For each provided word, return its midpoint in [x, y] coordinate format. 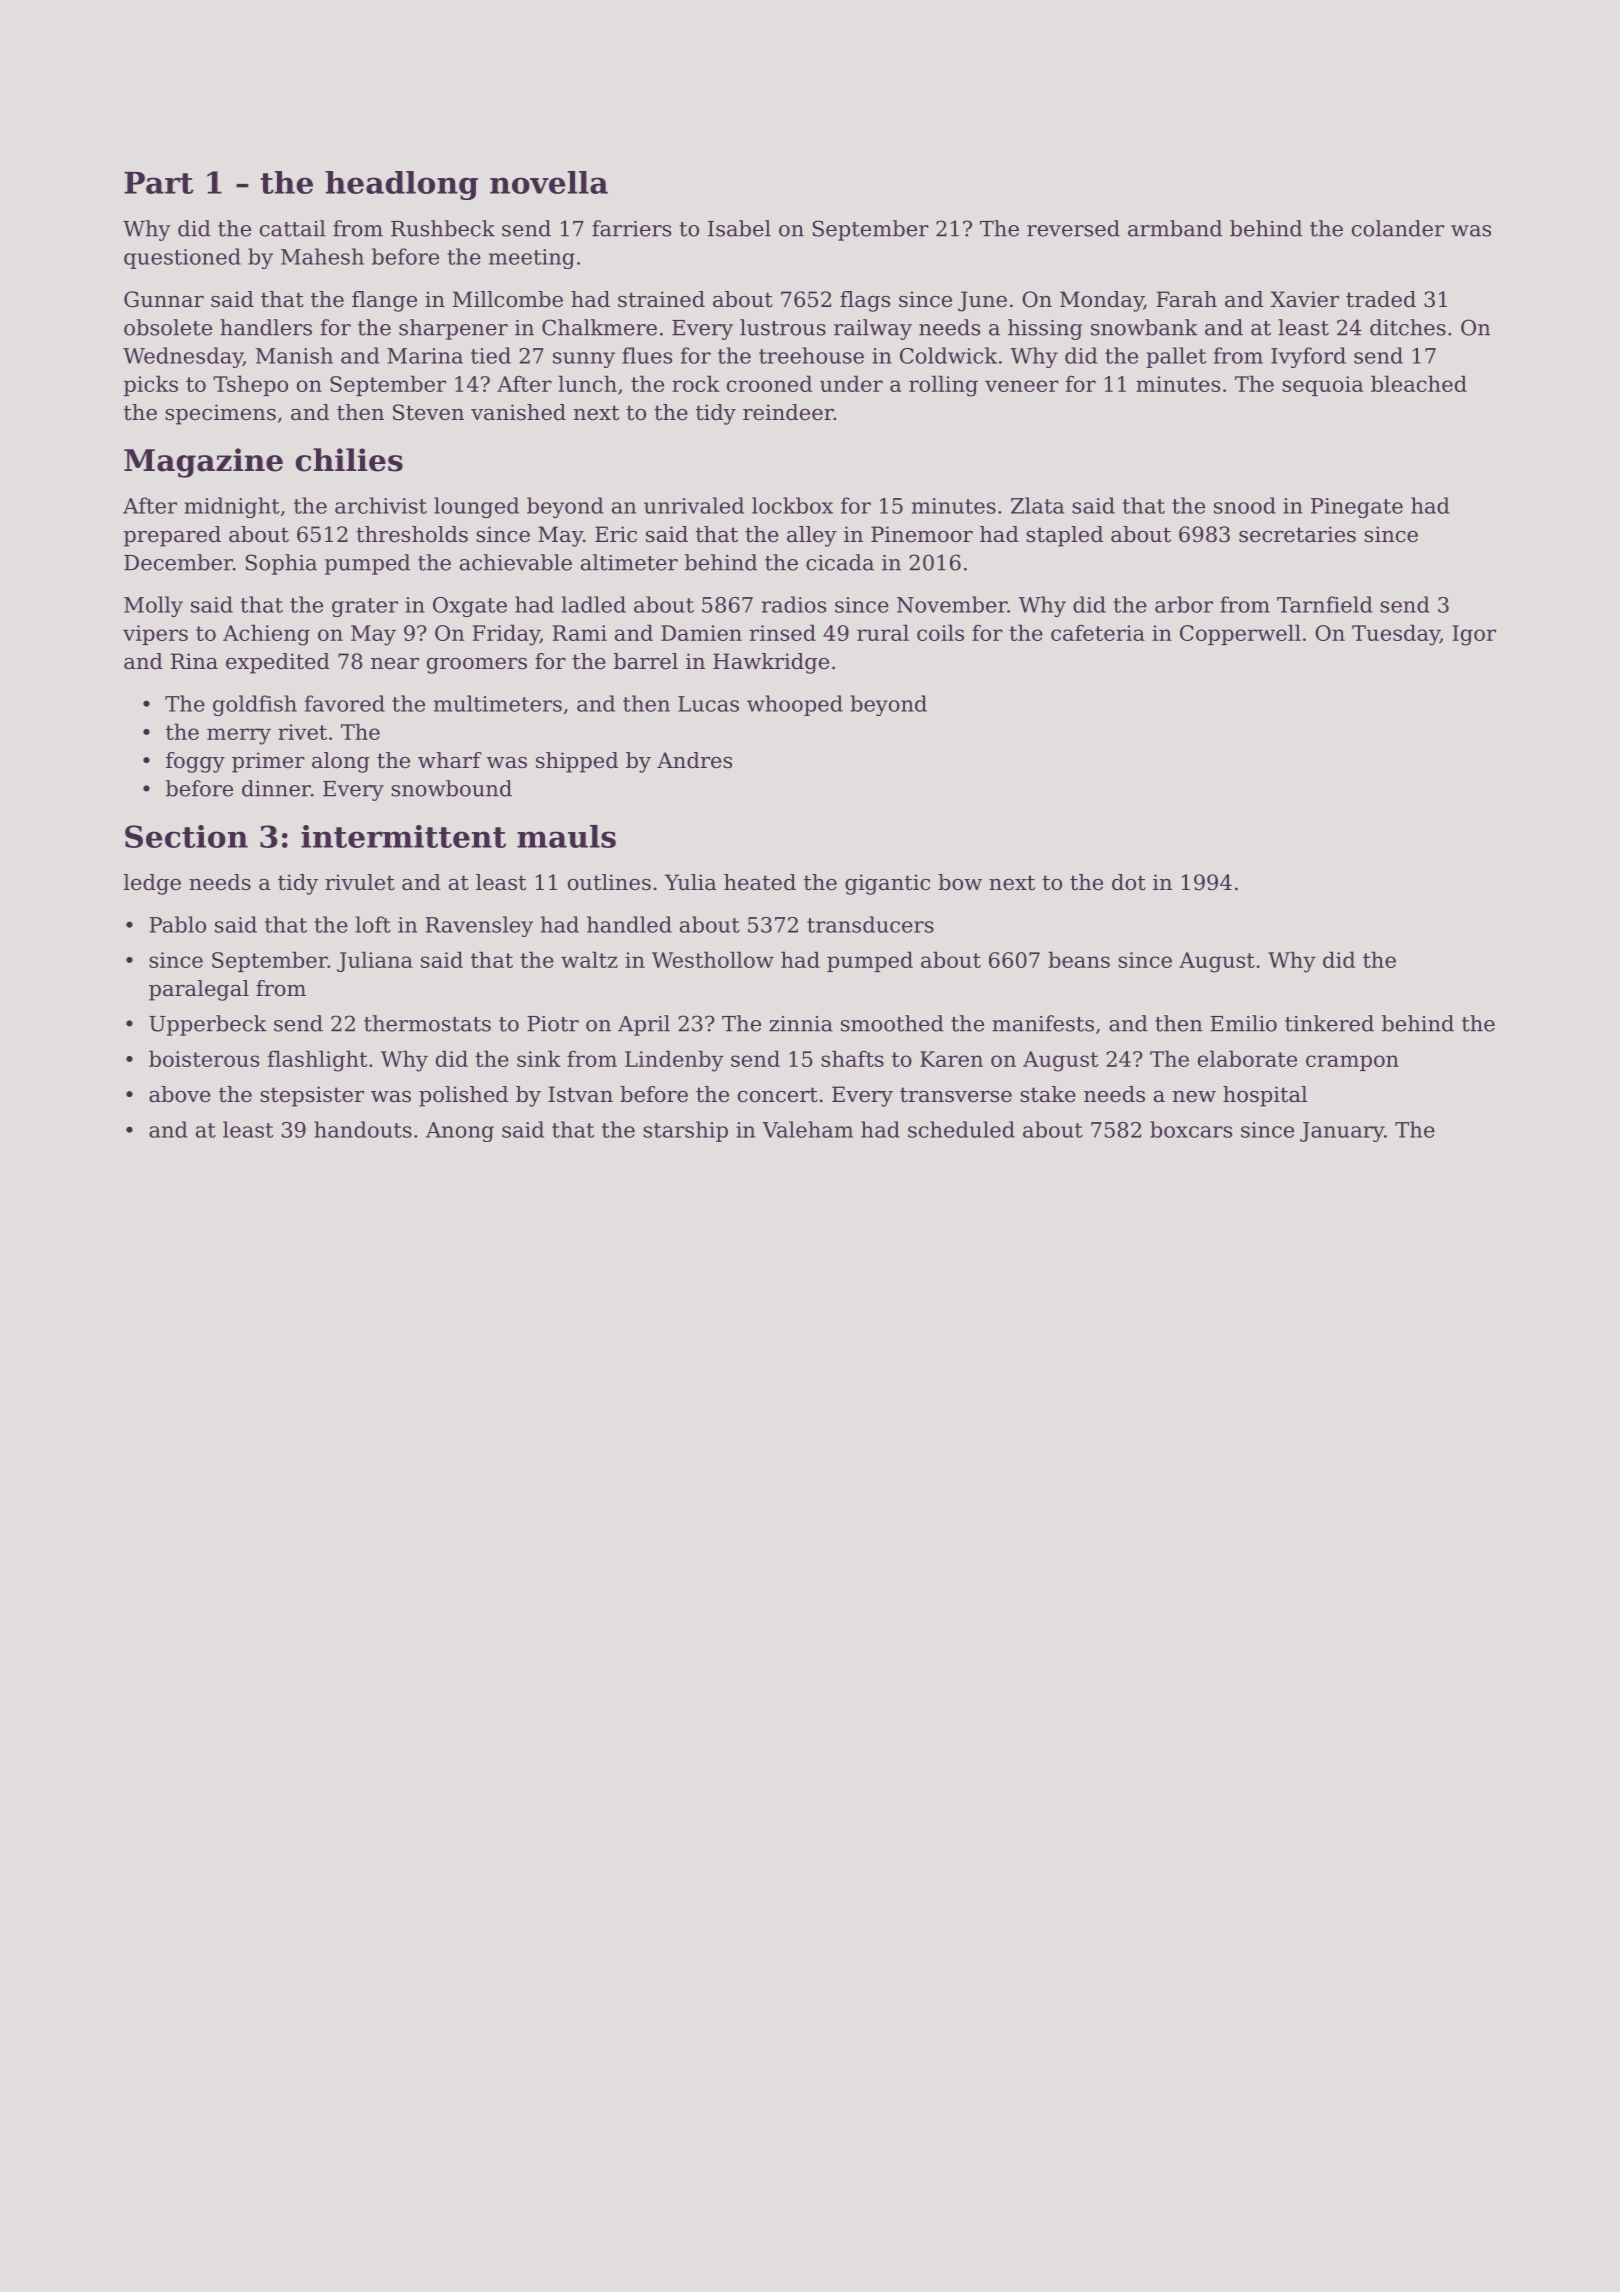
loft [373, 924]
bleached [1419, 383]
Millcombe [508, 299]
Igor [1474, 635]
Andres [694, 760]
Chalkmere [599, 327]
